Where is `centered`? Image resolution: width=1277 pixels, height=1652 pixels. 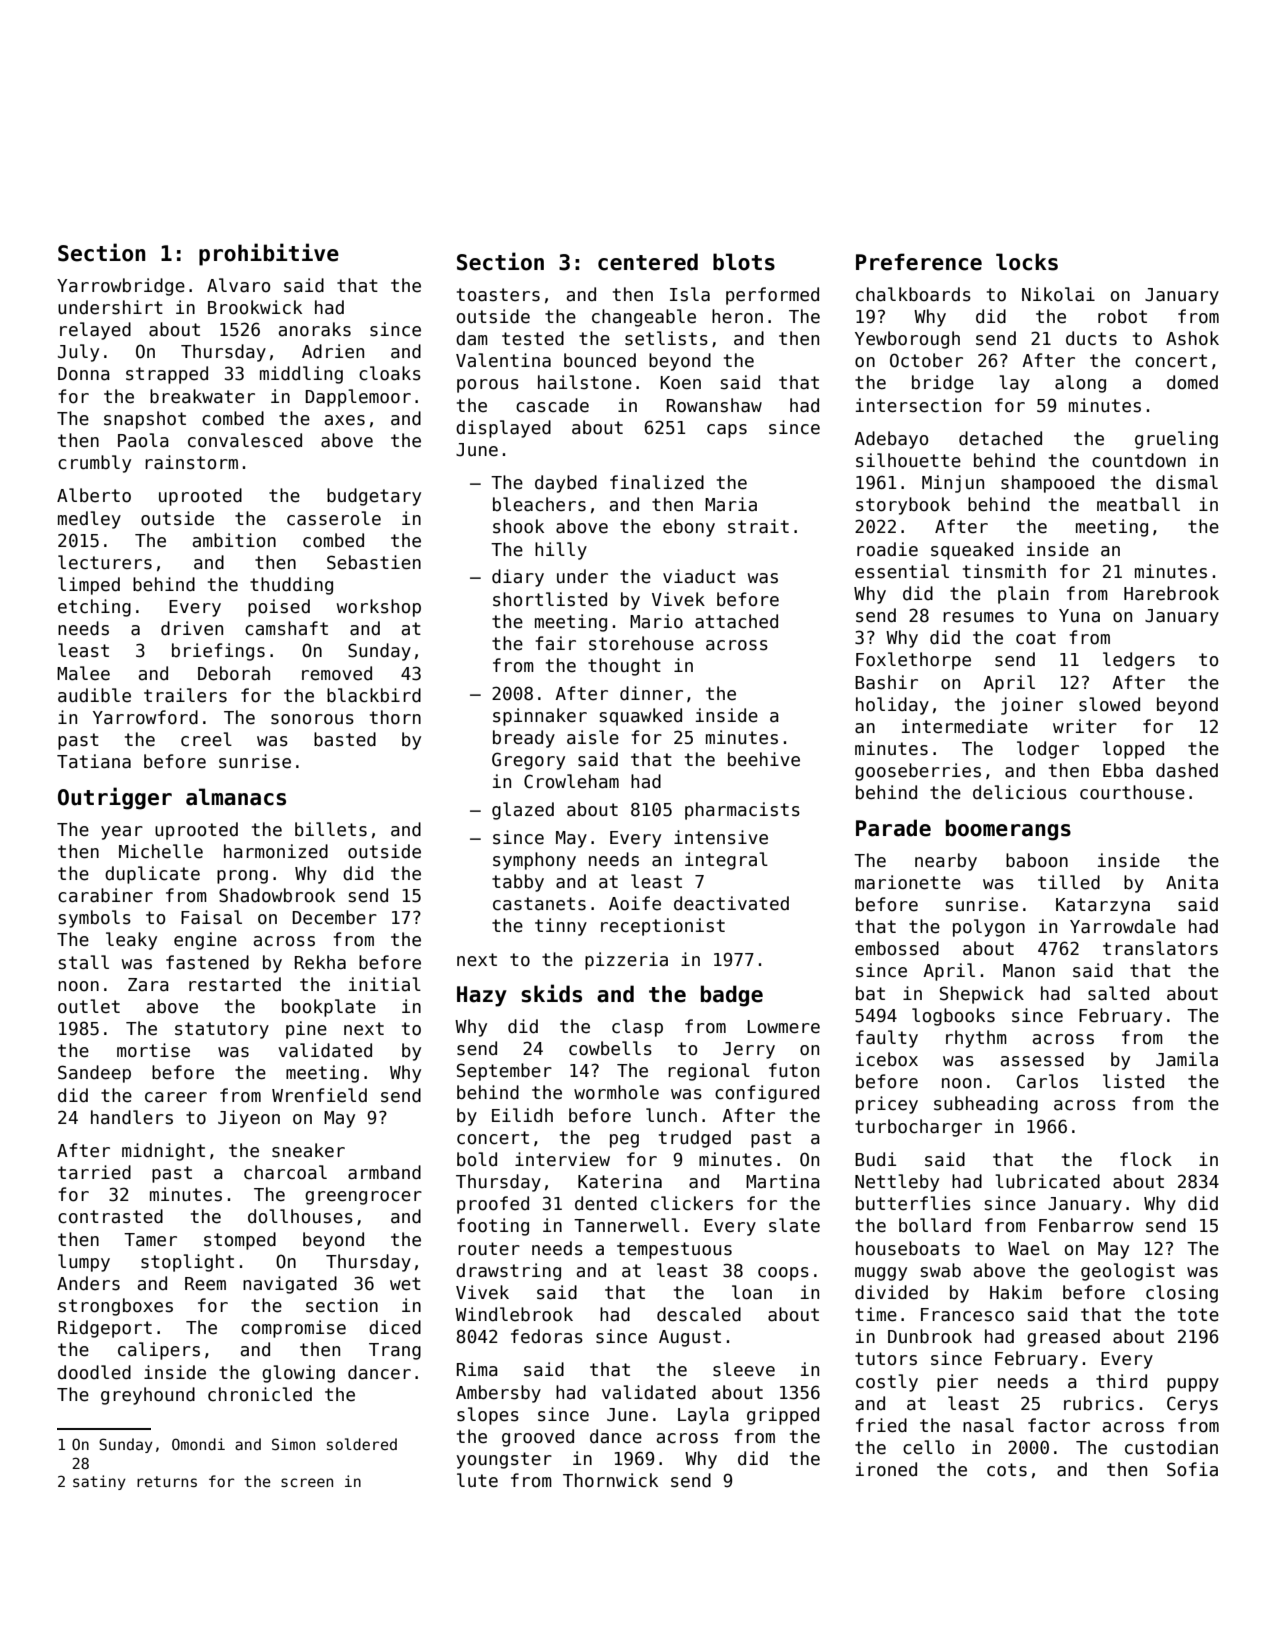
centered is located at coordinates (648, 262).
